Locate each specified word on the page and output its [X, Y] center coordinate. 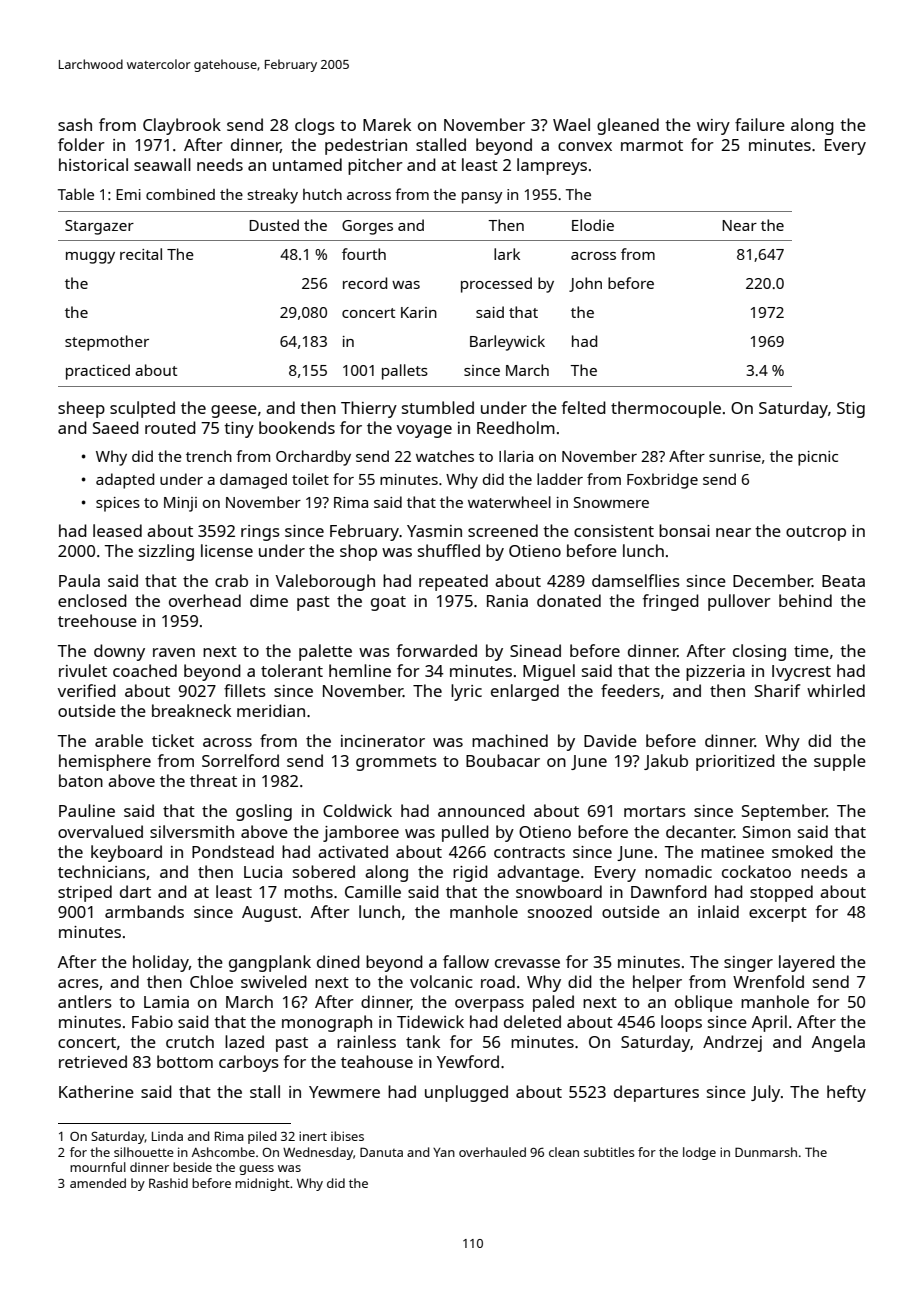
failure [760, 124]
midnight [262, 1184]
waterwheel [509, 502]
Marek [387, 124]
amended [98, 1183]
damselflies [636, 580]
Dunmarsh [766, 1152]
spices [118, 504]
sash [75, 124]
